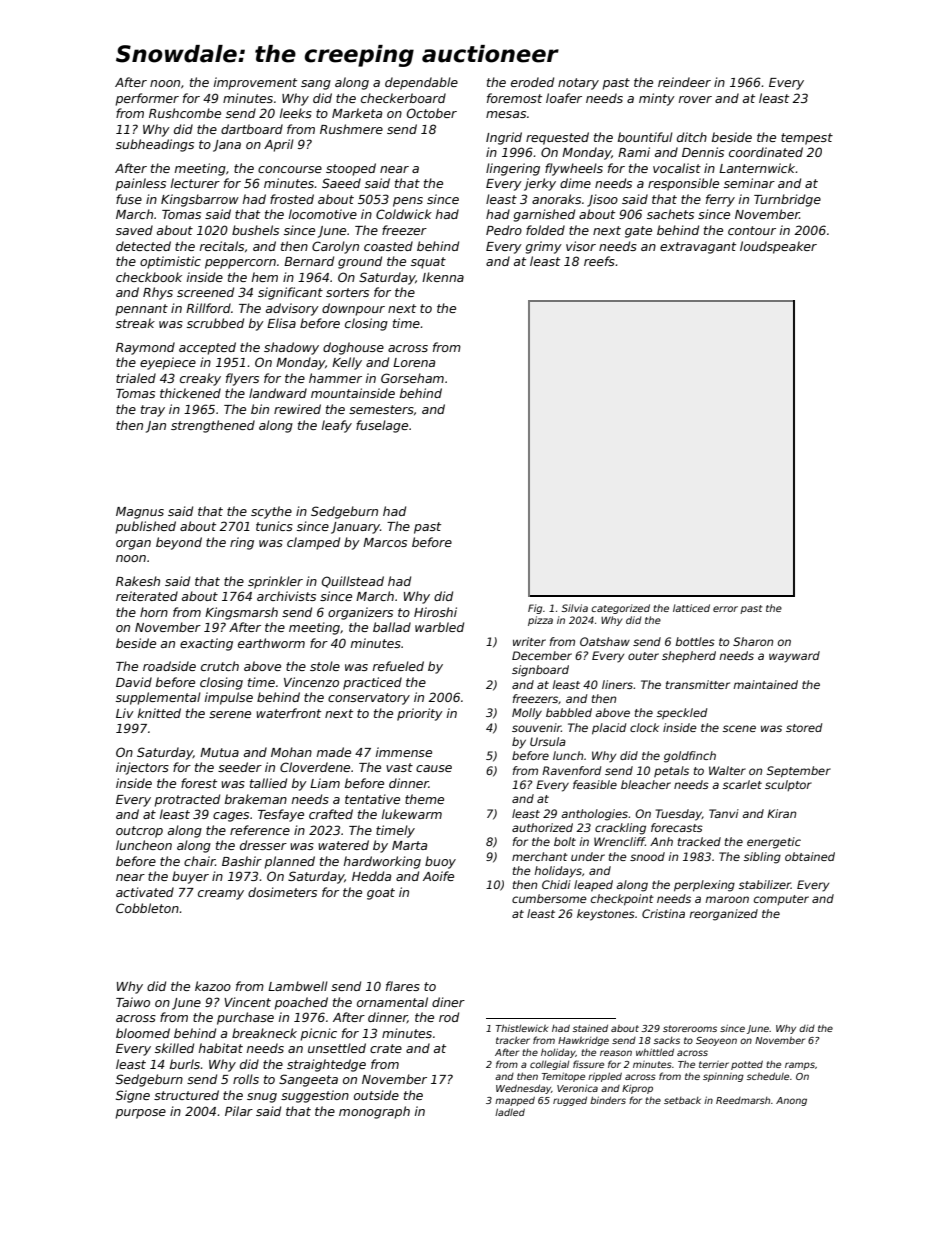  Describe the element at coordinates (781, 900) in the image. I see `computer` at that location.
